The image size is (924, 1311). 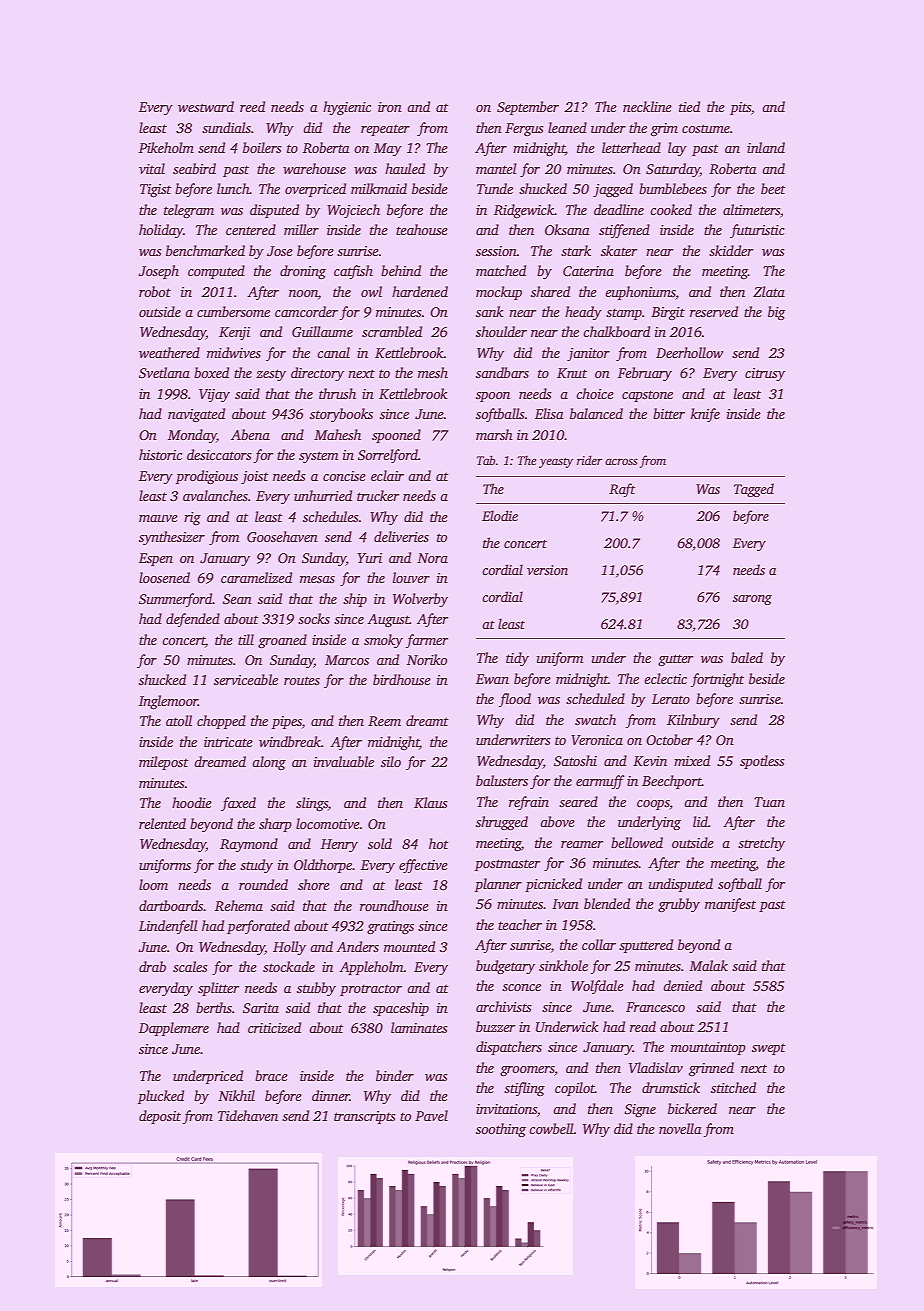 I want to click on reserved, so click(x=714, y=311).
